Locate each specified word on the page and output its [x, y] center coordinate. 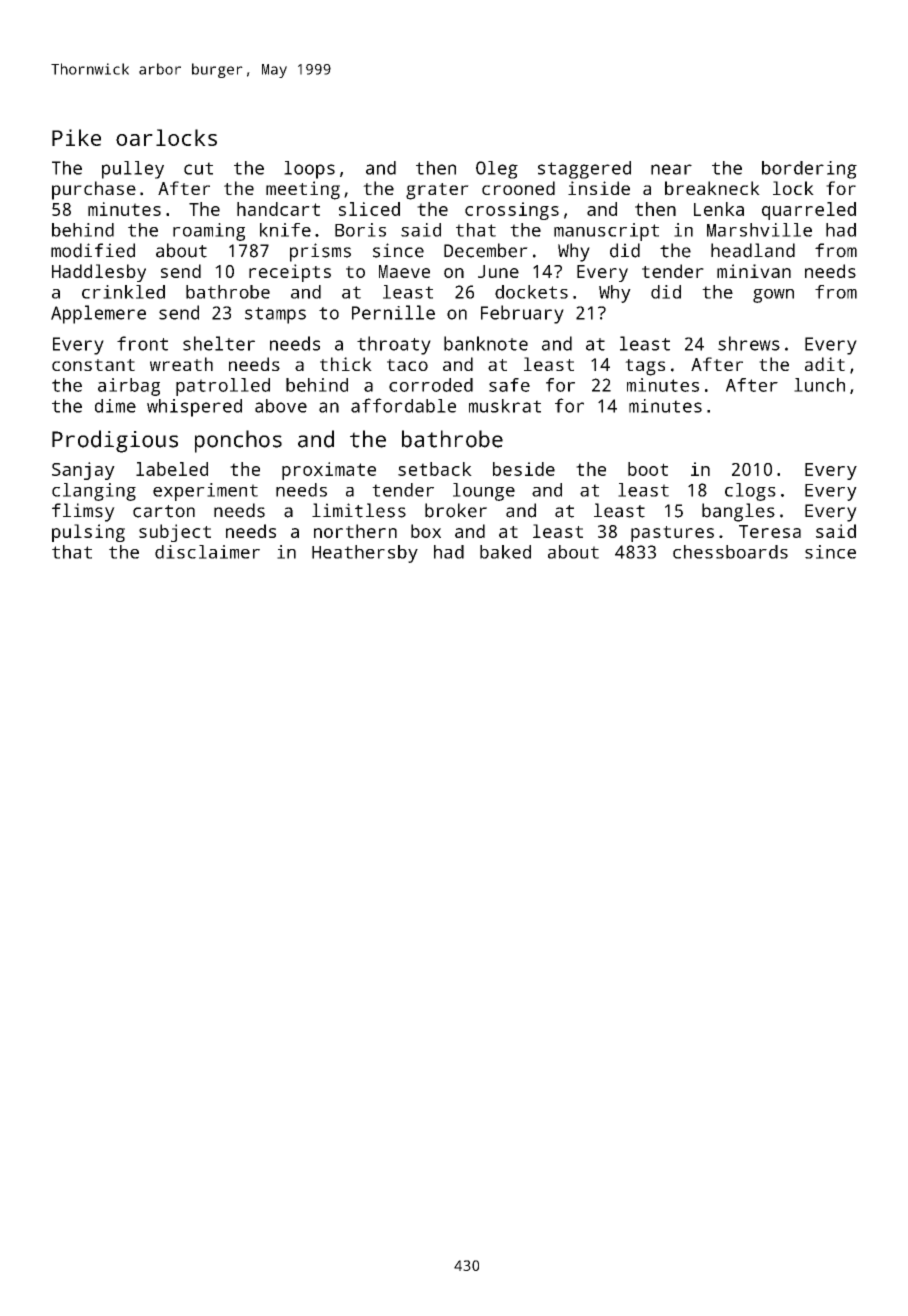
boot [648, 469]
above [281, 406]
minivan [754, 271]
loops [309, 170]
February [522, 314]
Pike [76, 137]
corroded [431, 385]
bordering [809, 170]
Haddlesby [99, 273]
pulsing [88, 533]
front [142, 343]
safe [509, 385]
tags [645, 367]
